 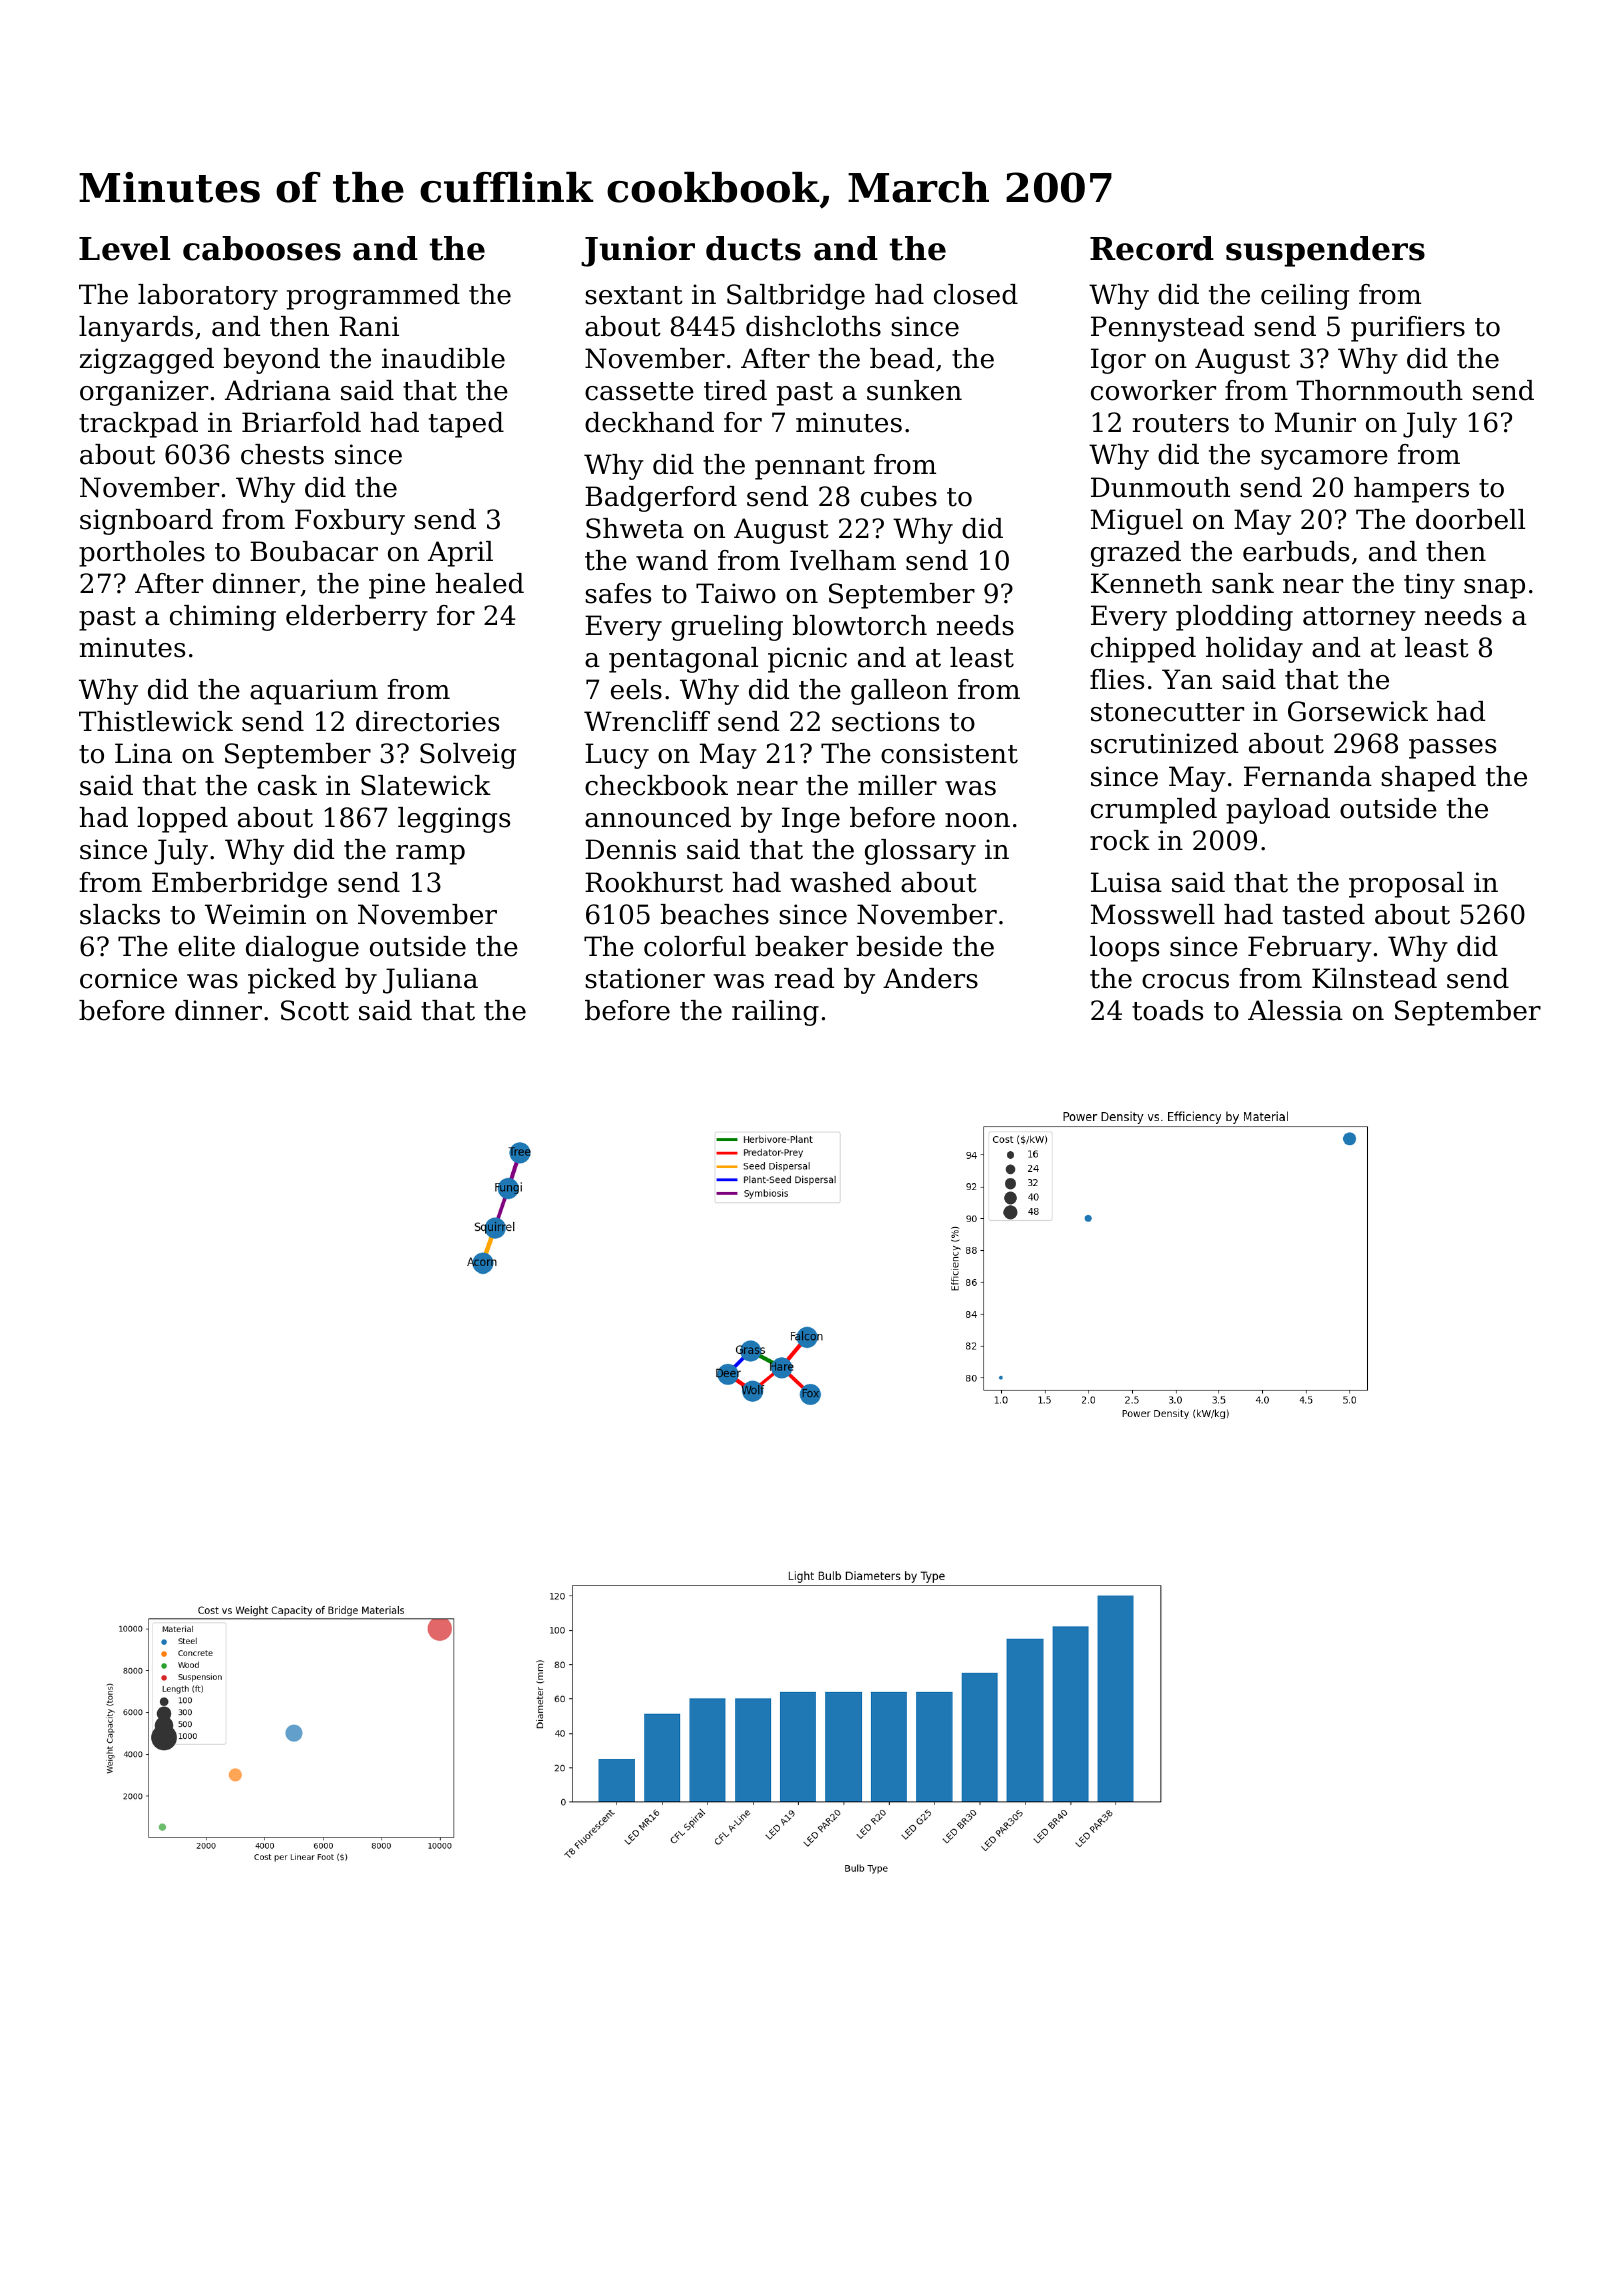 What do you see at coordinates (1411, 490) in the screenshot?
I see `hampers` at bounding box center [1411, 490].
